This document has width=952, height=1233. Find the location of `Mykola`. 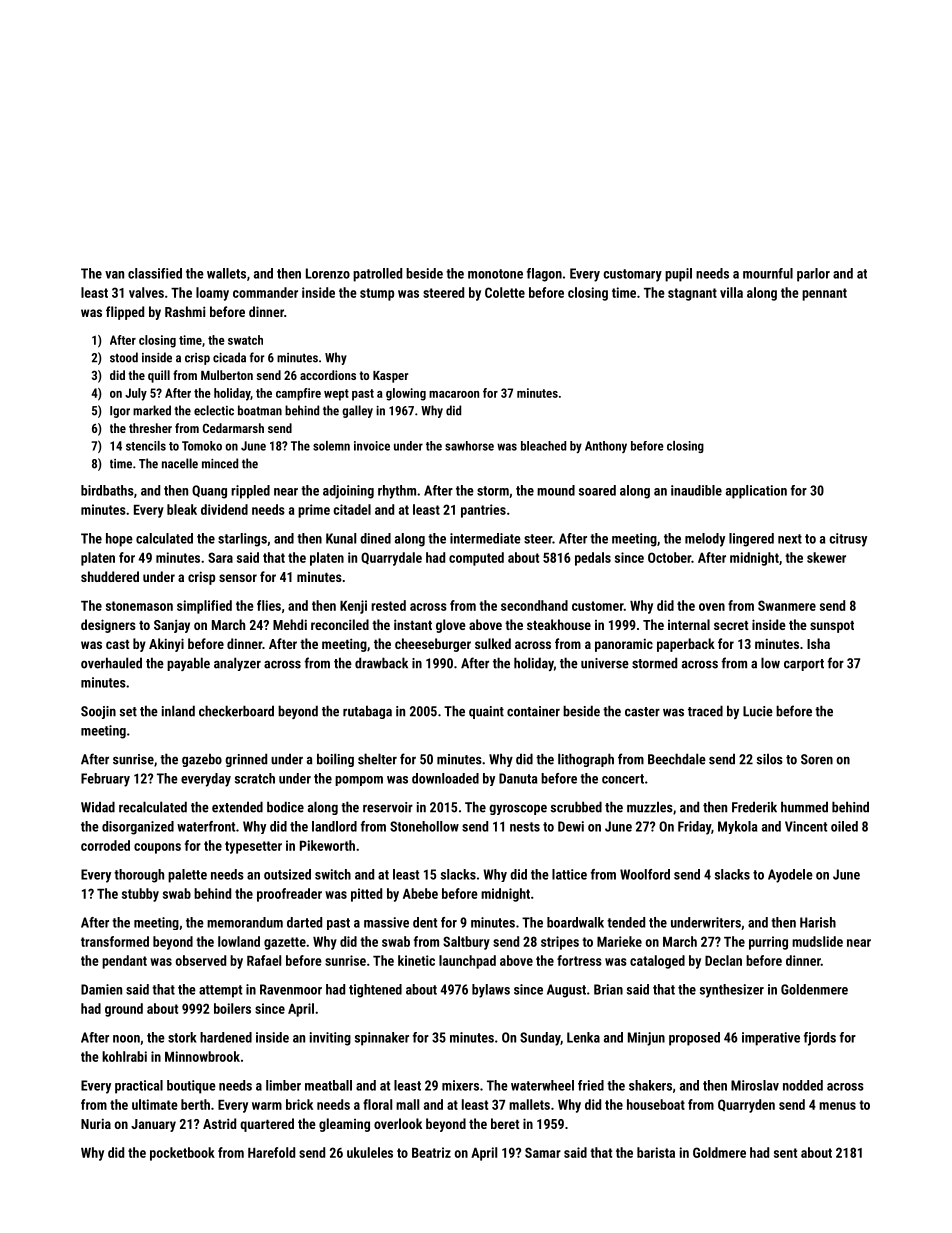

Mykola is located at coordinates (737, 827).
